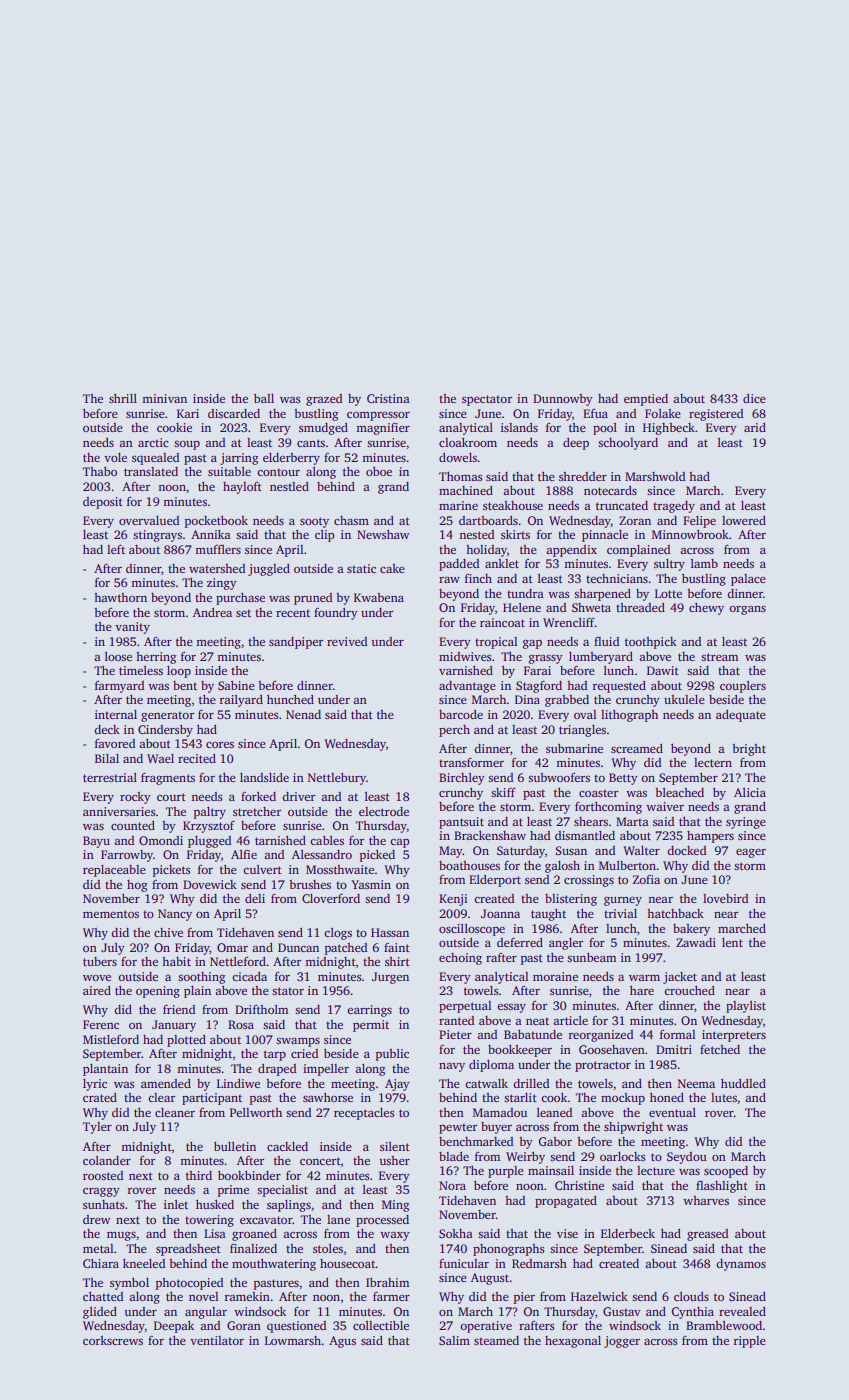 The width and height of the screenshot is (849, 1400). What do you see at coordinates (706, 609) in the screenshot?
I see `chewy` at bounding box center [706, 609].
